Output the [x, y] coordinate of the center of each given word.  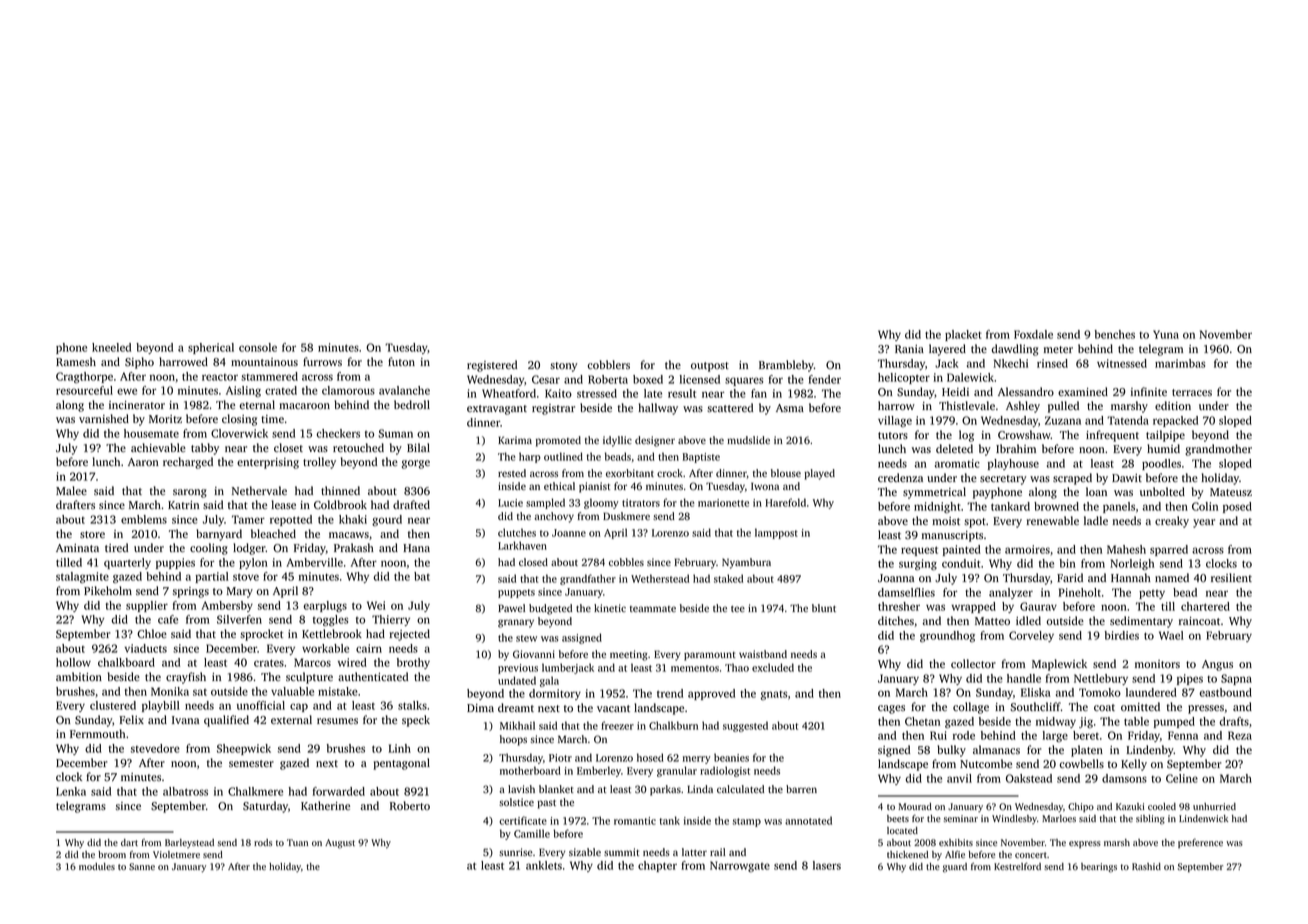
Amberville [314, 562]
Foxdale [1033, 334]
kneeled [111, 347]
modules [97, 866]
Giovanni [534, 654]
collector [973, 663]
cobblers [608, 364]
